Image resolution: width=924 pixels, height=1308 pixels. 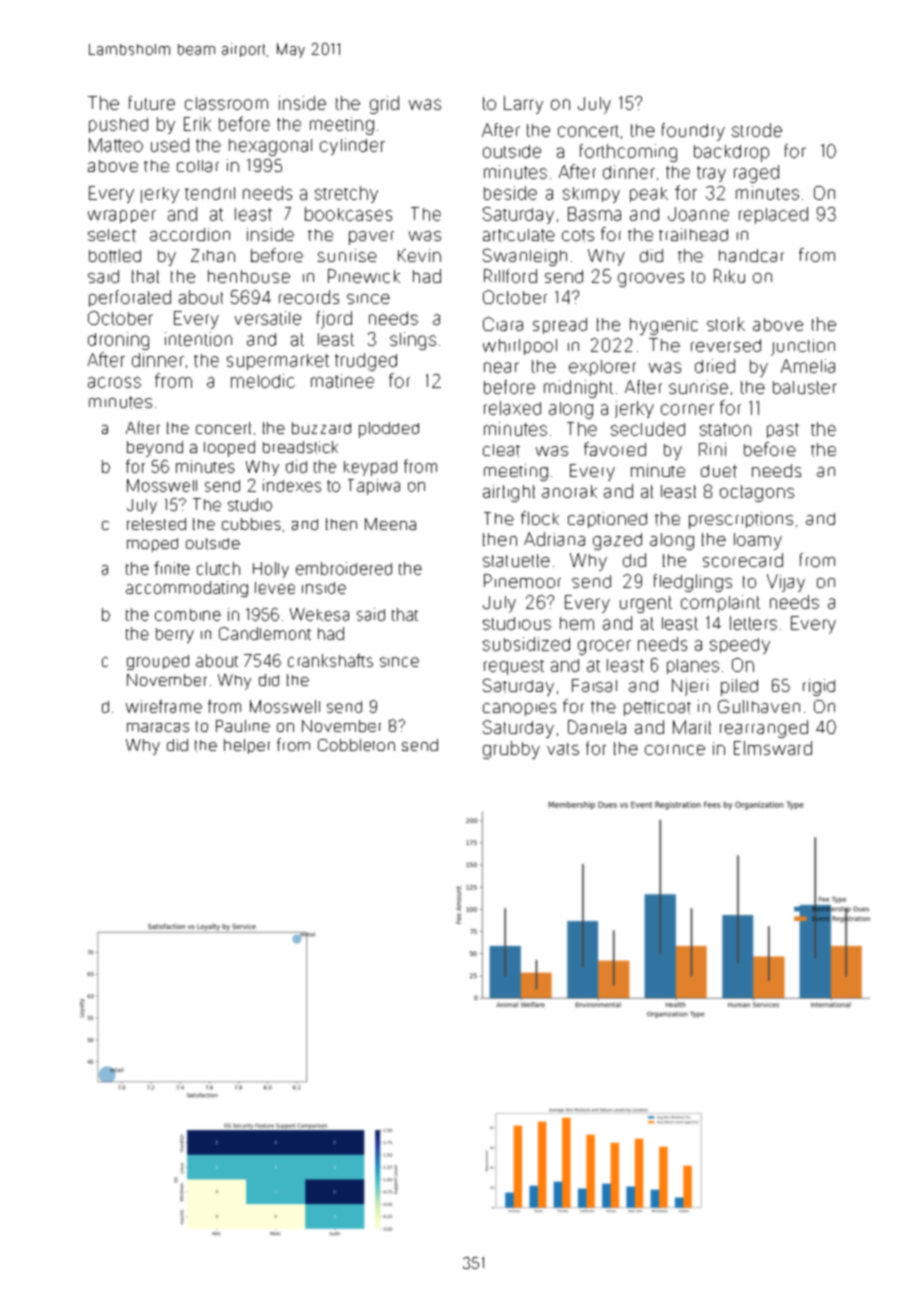 What do you see at coordinates (786, 583) in the screenshot?
I see `Vijay` at bounding box center [786, 583].
